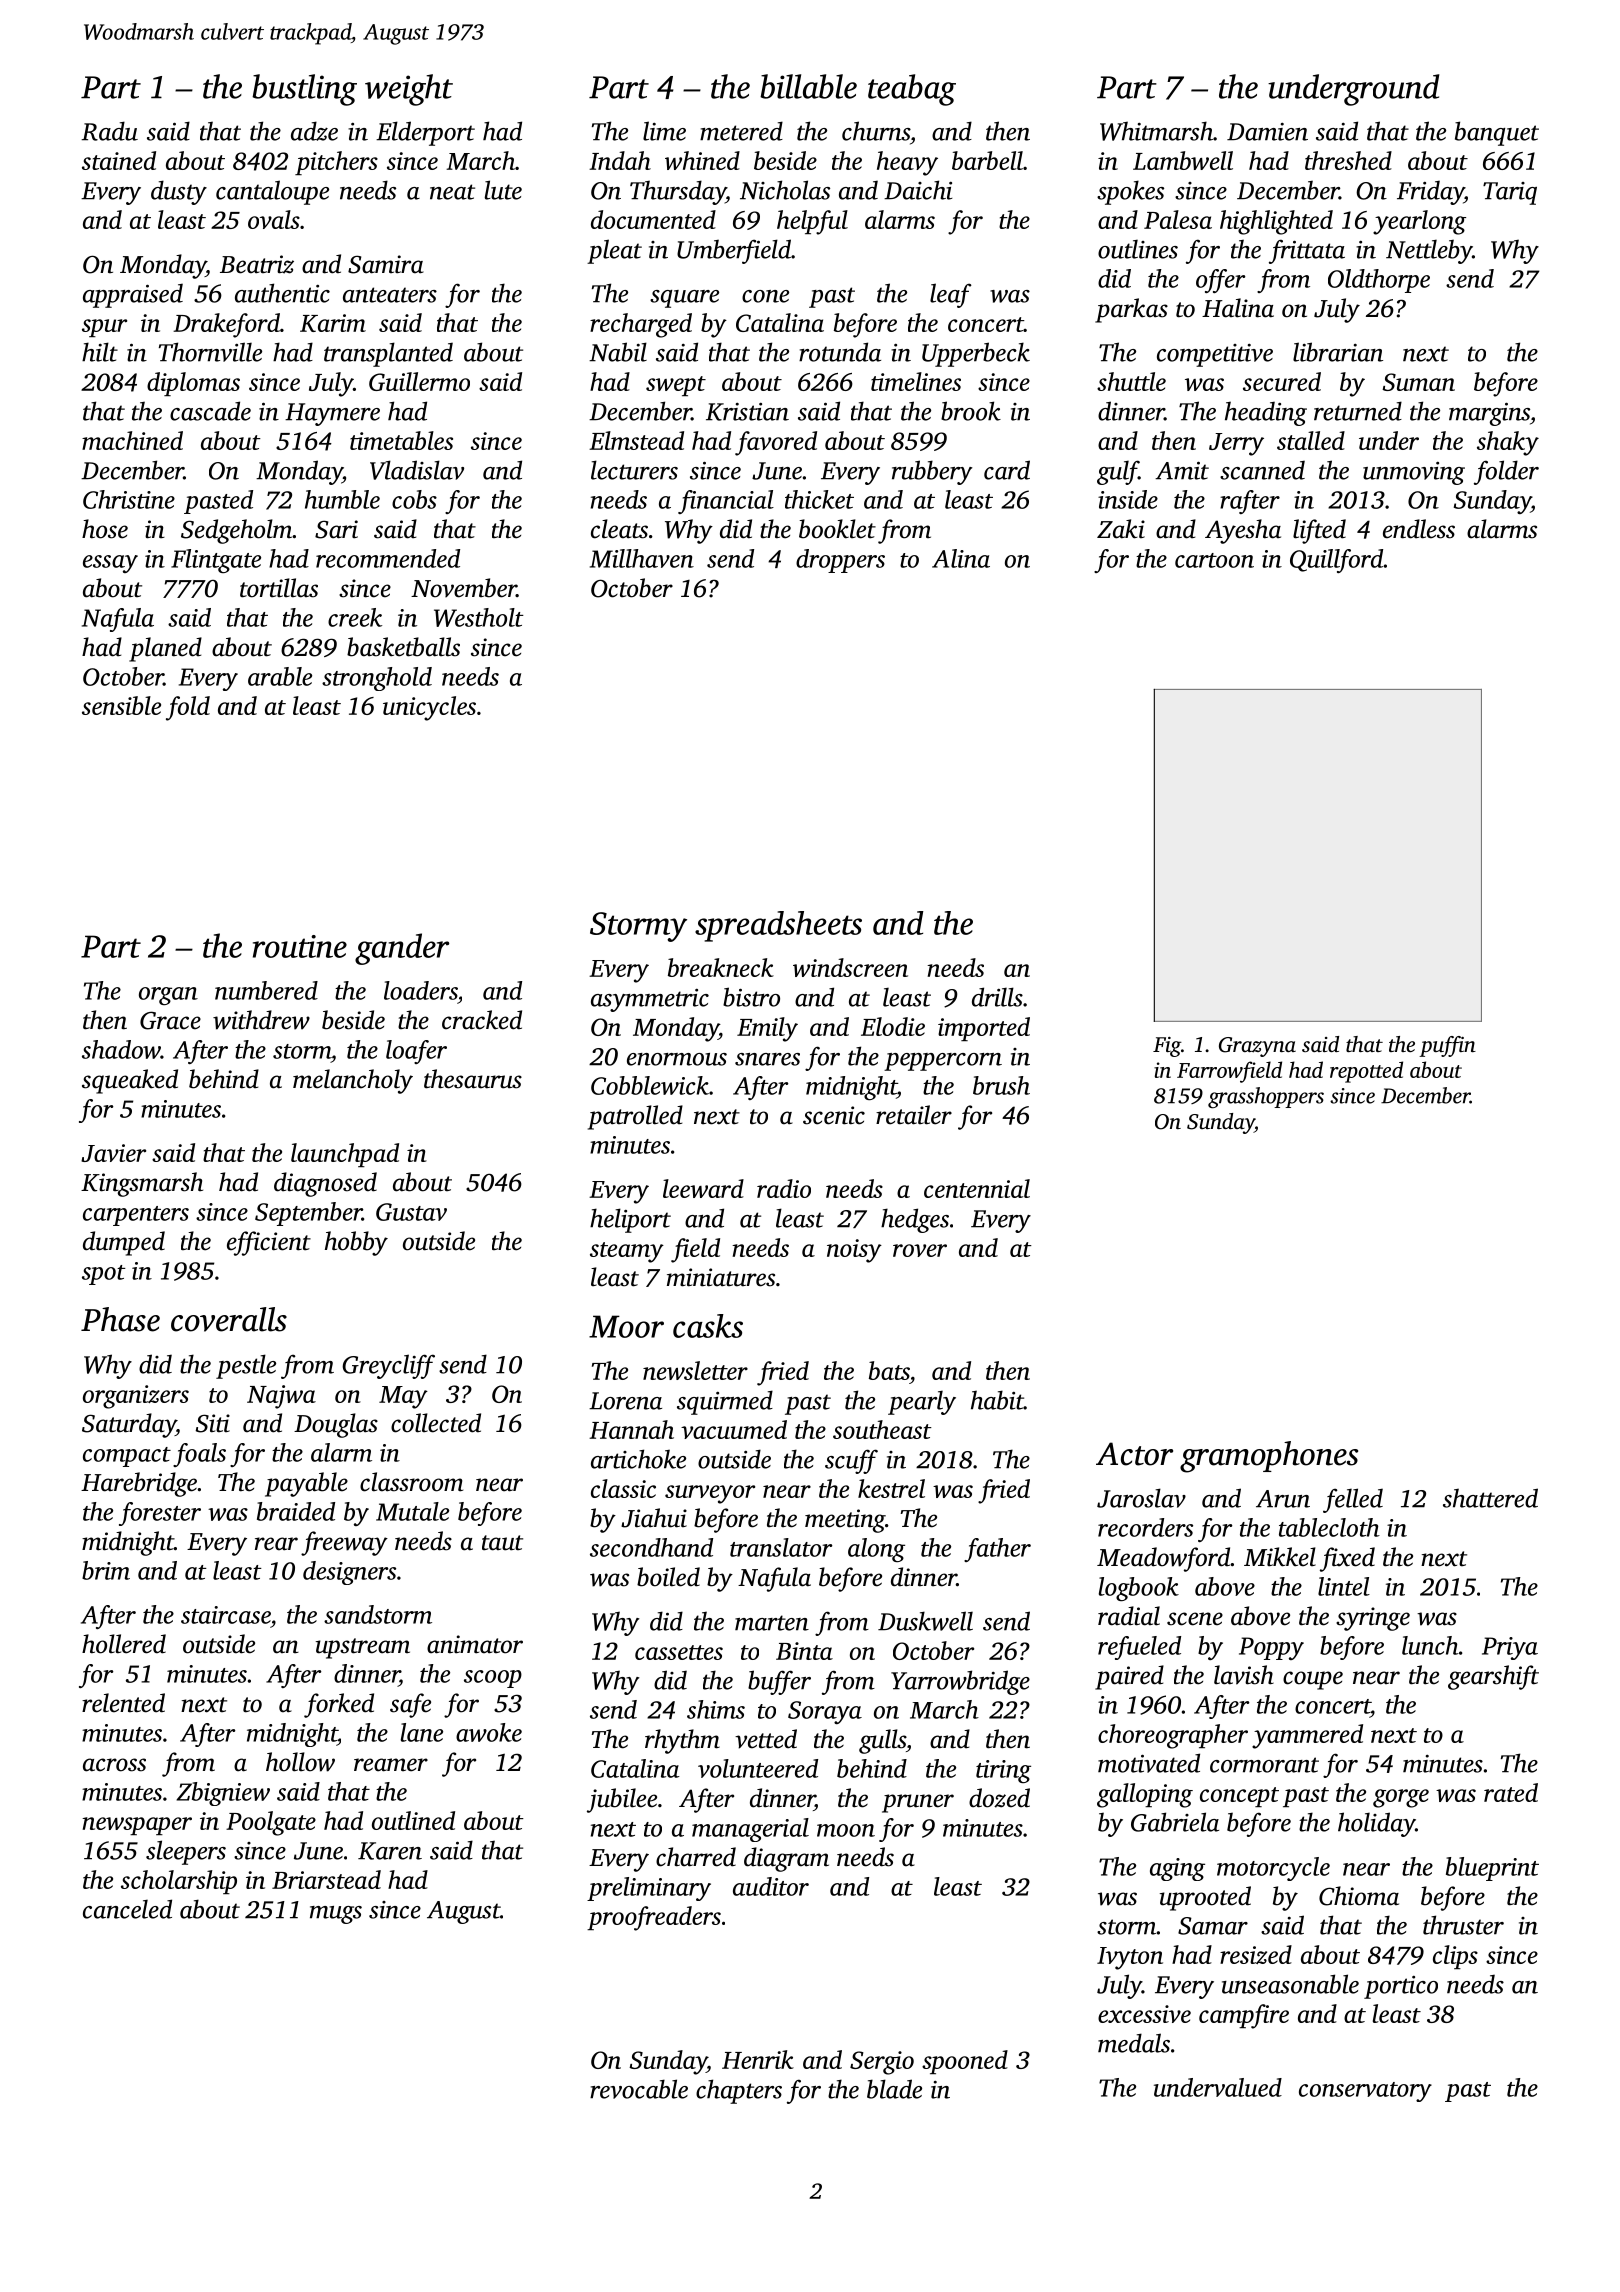 Image resolution: width=1620 pixels, height=2292 pixels. What do you see at coordinates (1376, 1824) in the document?
I see `holiday` at bounding box center [1376, 1824].
